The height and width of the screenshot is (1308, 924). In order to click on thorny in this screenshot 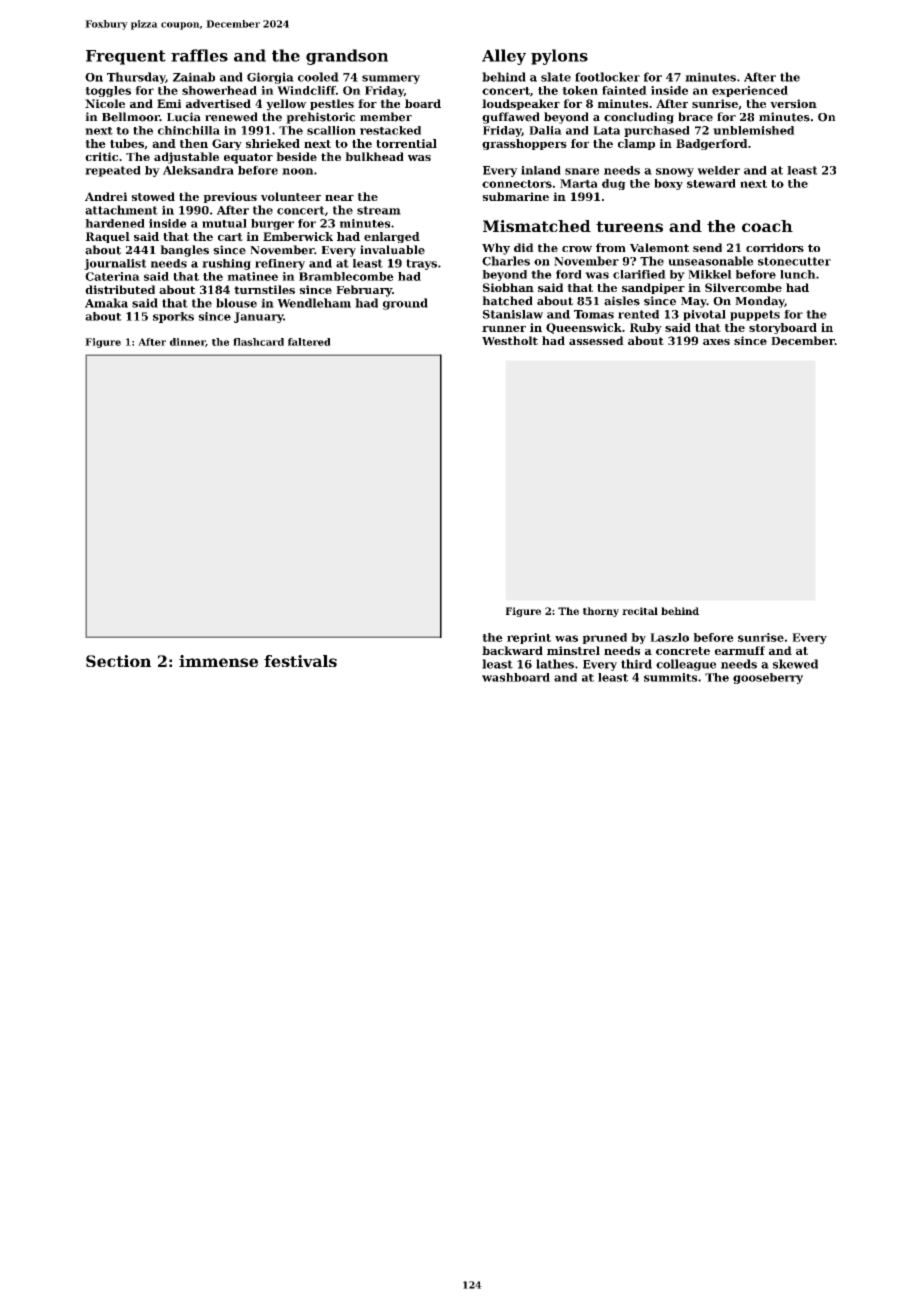, I will do `click(601, 612)`.
